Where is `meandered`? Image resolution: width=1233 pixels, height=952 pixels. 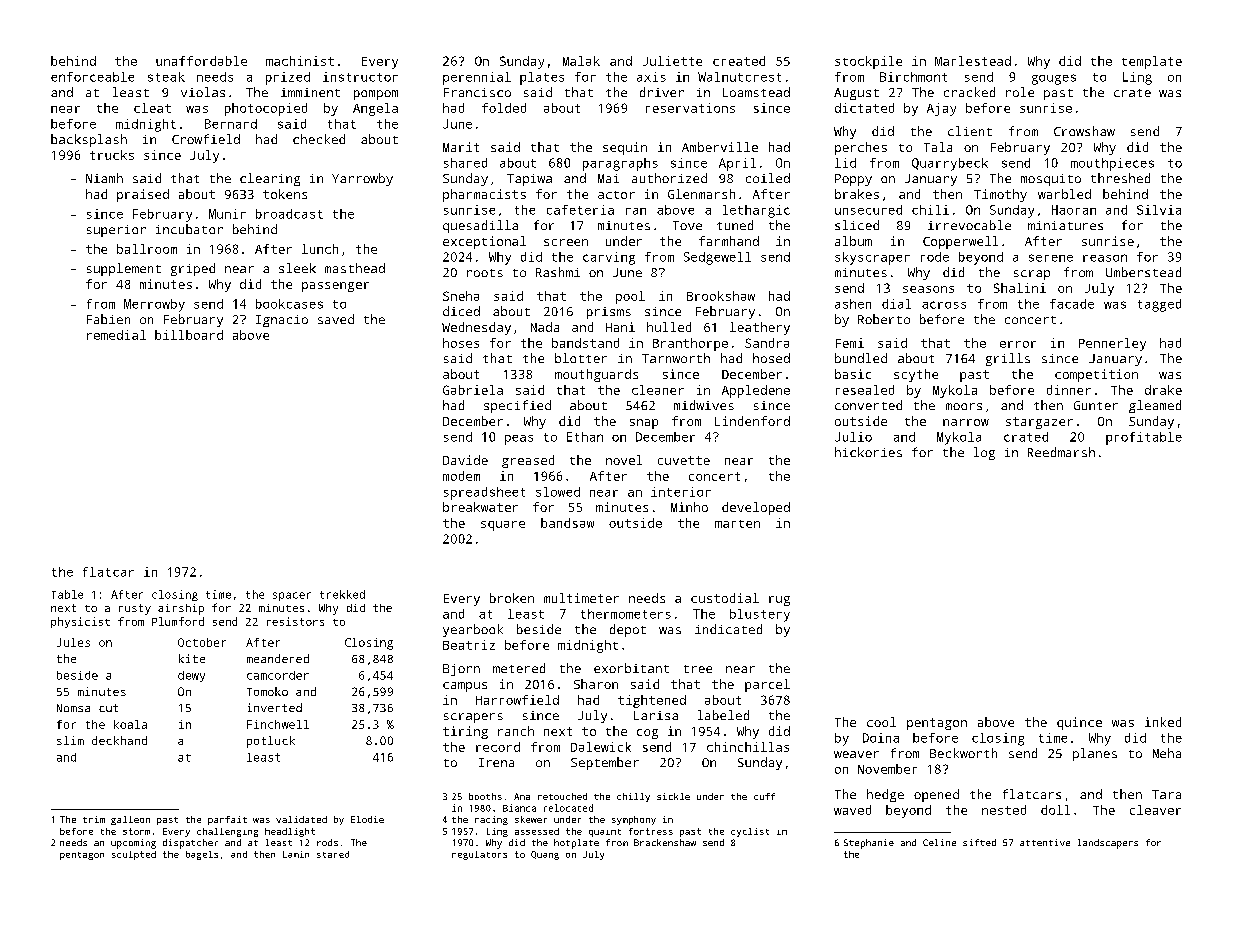 meandered is located at coordinates (278, 658).
